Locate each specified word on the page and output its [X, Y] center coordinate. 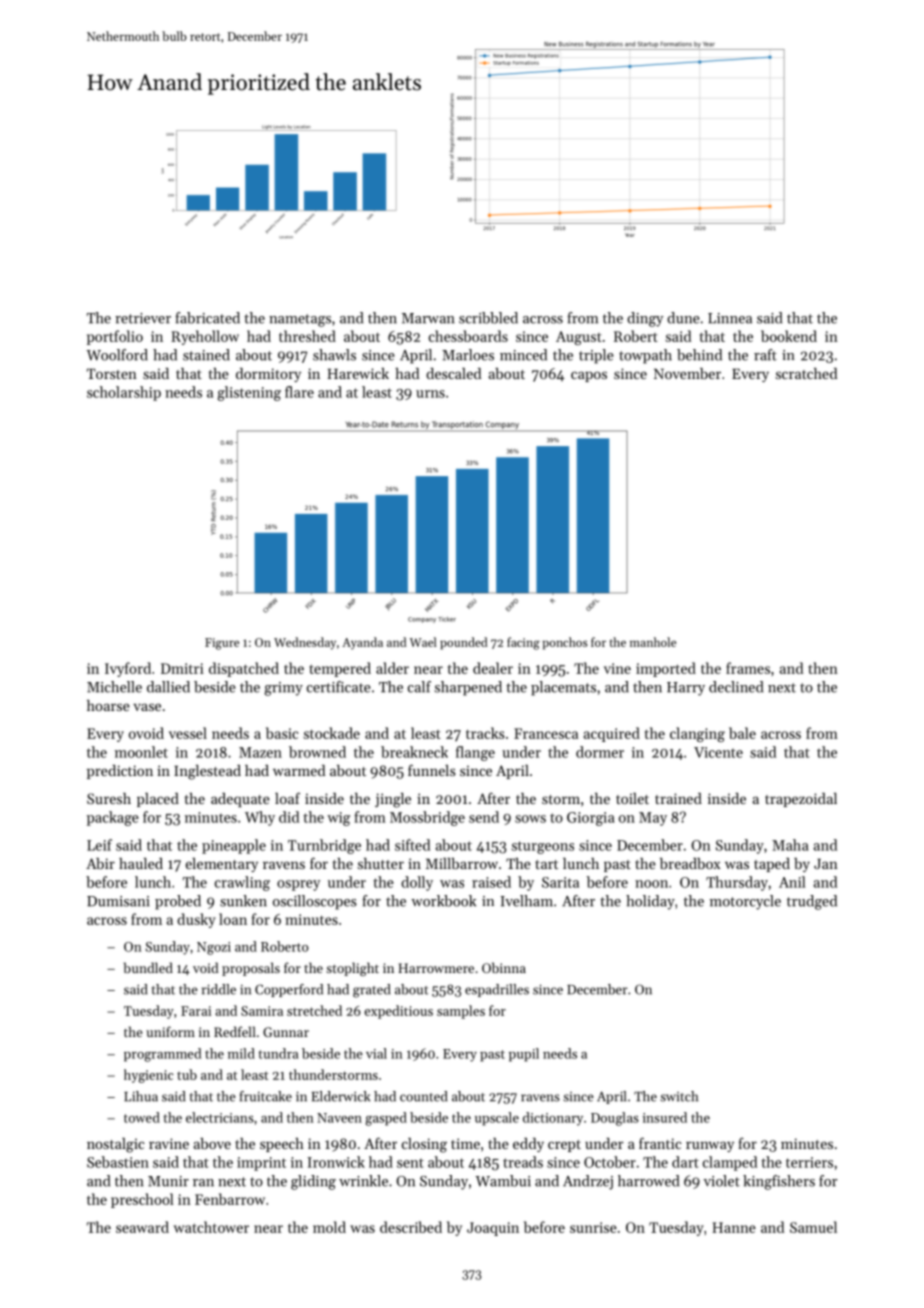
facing [523, 643]
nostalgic [116, 1145]
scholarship [124, 393]
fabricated [207, 318]
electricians [220, 1117]
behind [699, 355]
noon [651, 884]
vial [376, 1053]
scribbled [488, 318]
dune [683, 318]
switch [679, 1096]
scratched [806, 373]
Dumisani [118, 901]
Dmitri [182, 668]
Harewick [358, 373]
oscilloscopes [315, 902]
